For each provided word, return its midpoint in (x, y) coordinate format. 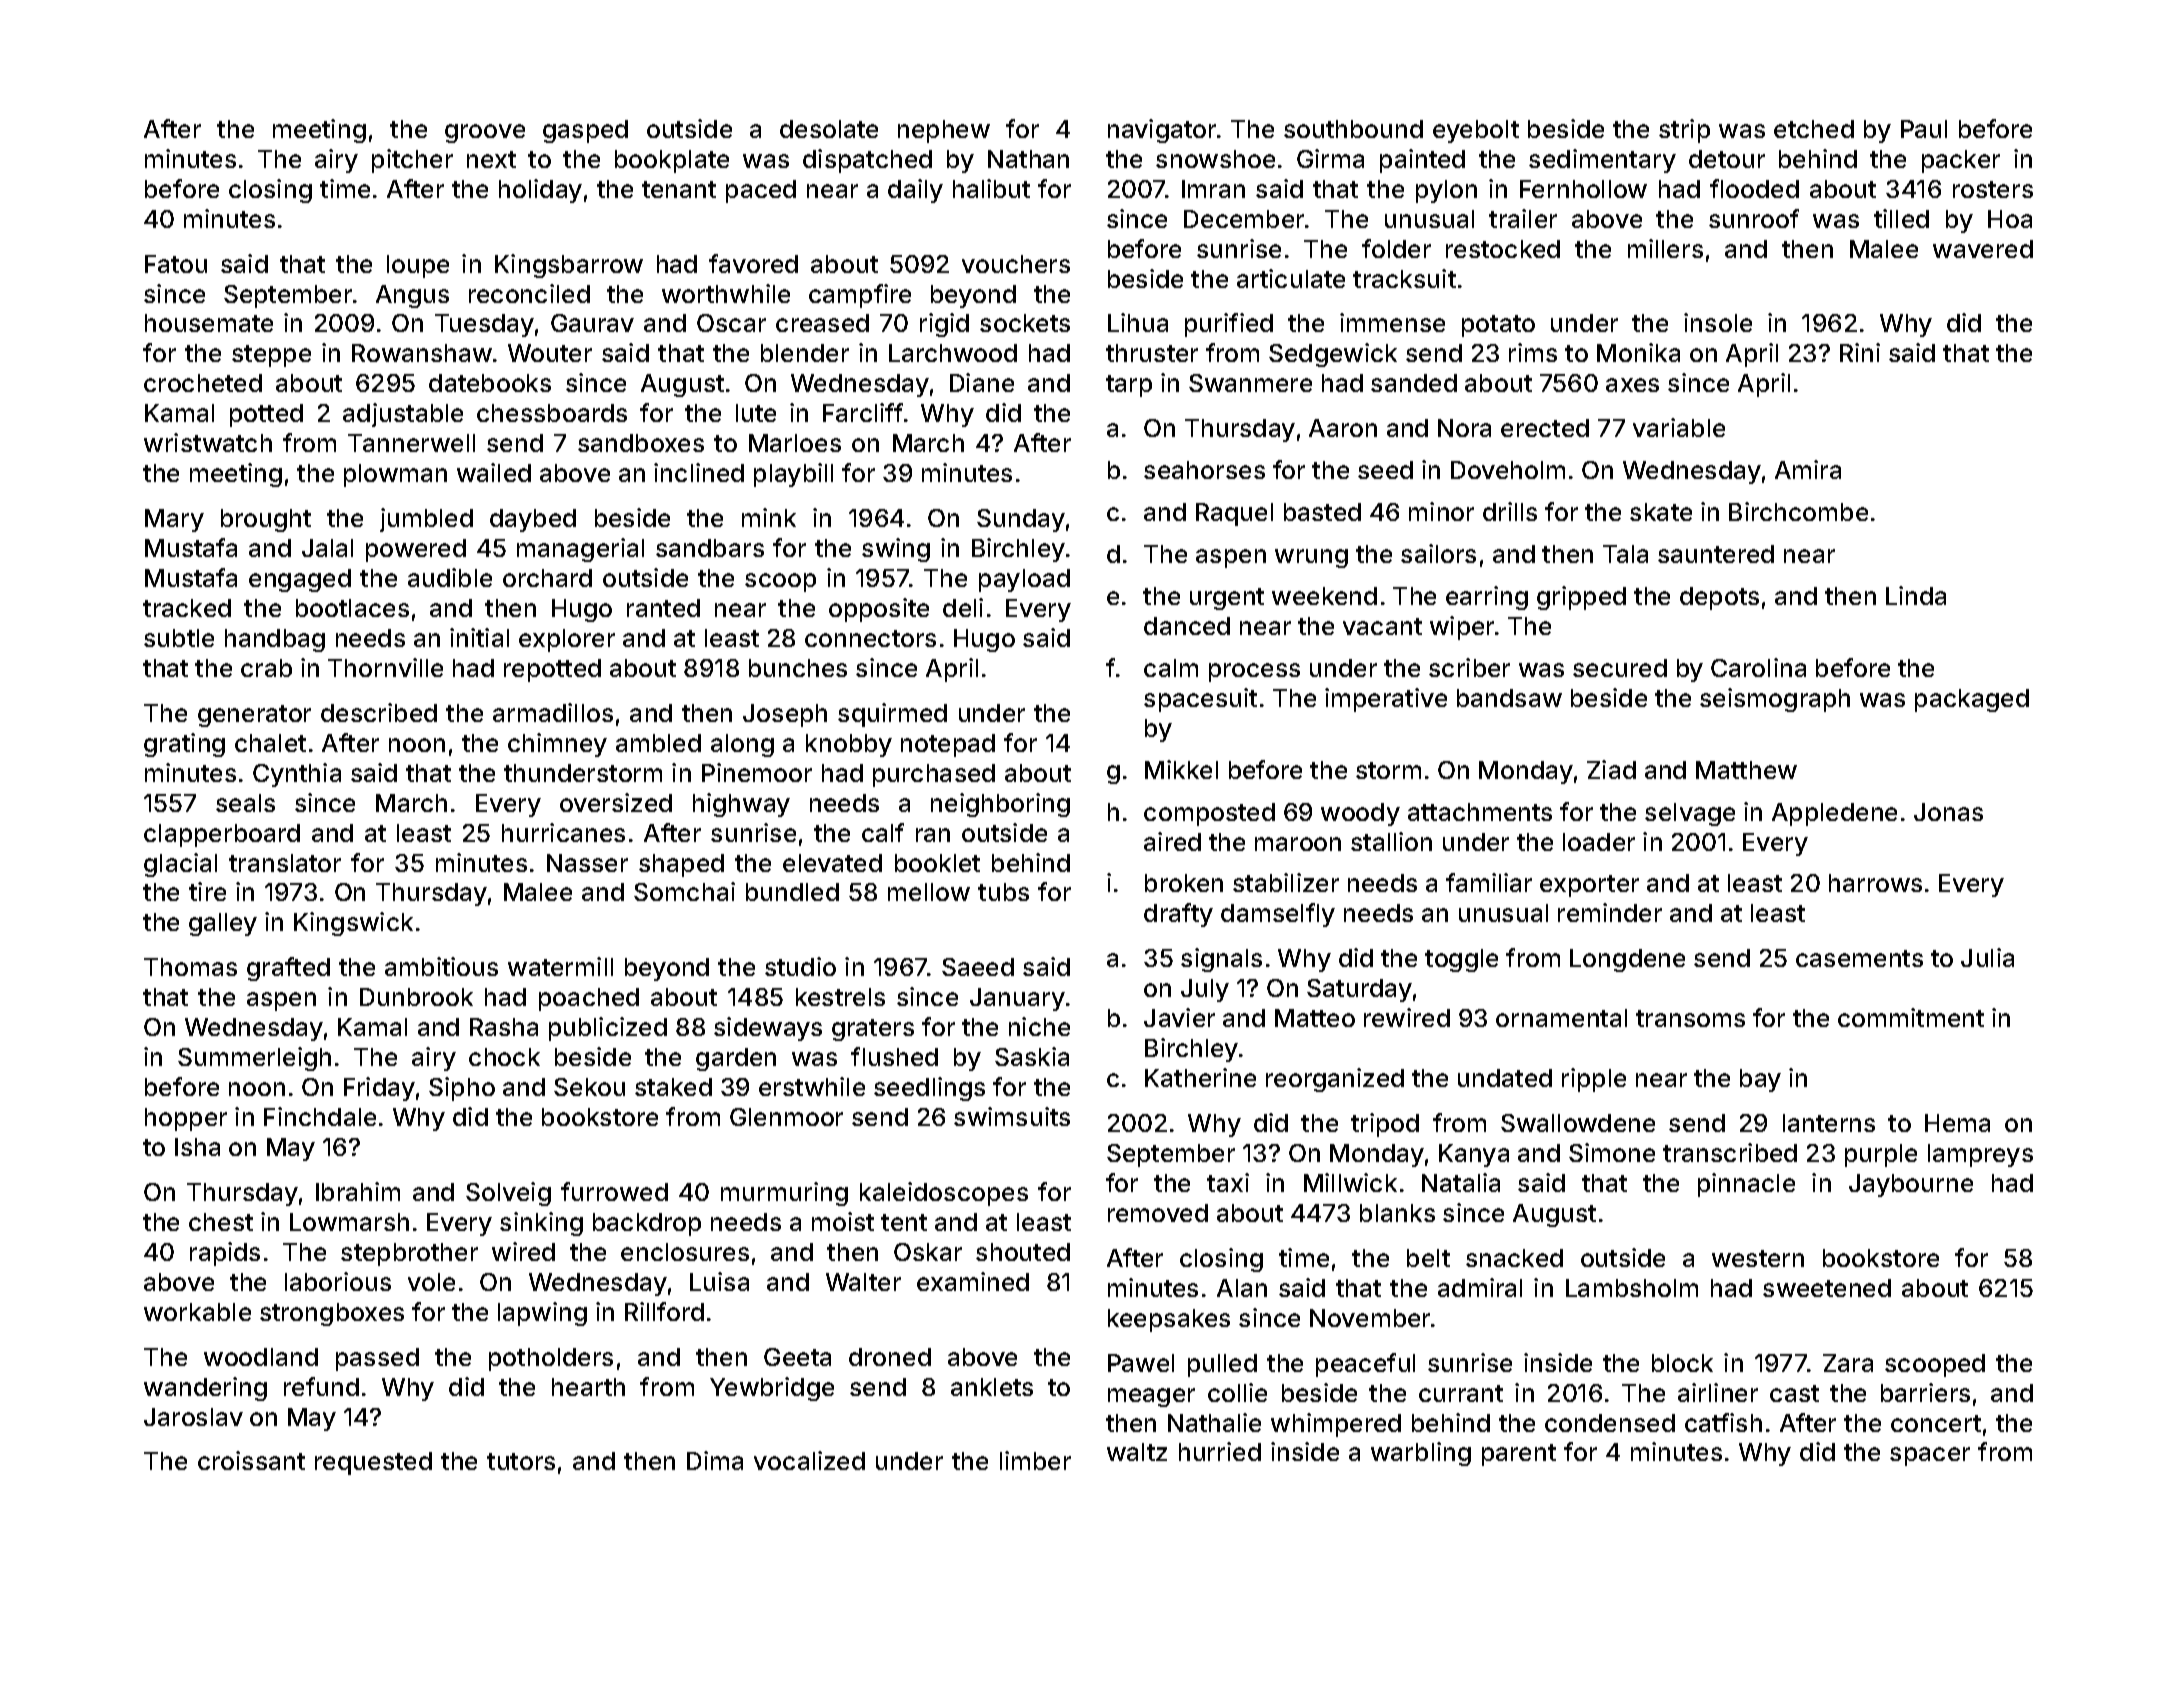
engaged (300, 580)
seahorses (1204, 470)
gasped (585, 131)
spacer (1930, 1456)
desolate (829, 129)
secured (1620, 668)
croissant (251, 1460)
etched (1814, 129)
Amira (1808, 469)
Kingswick (353, 924)
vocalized (809, 1460)
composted (1209, 814)
